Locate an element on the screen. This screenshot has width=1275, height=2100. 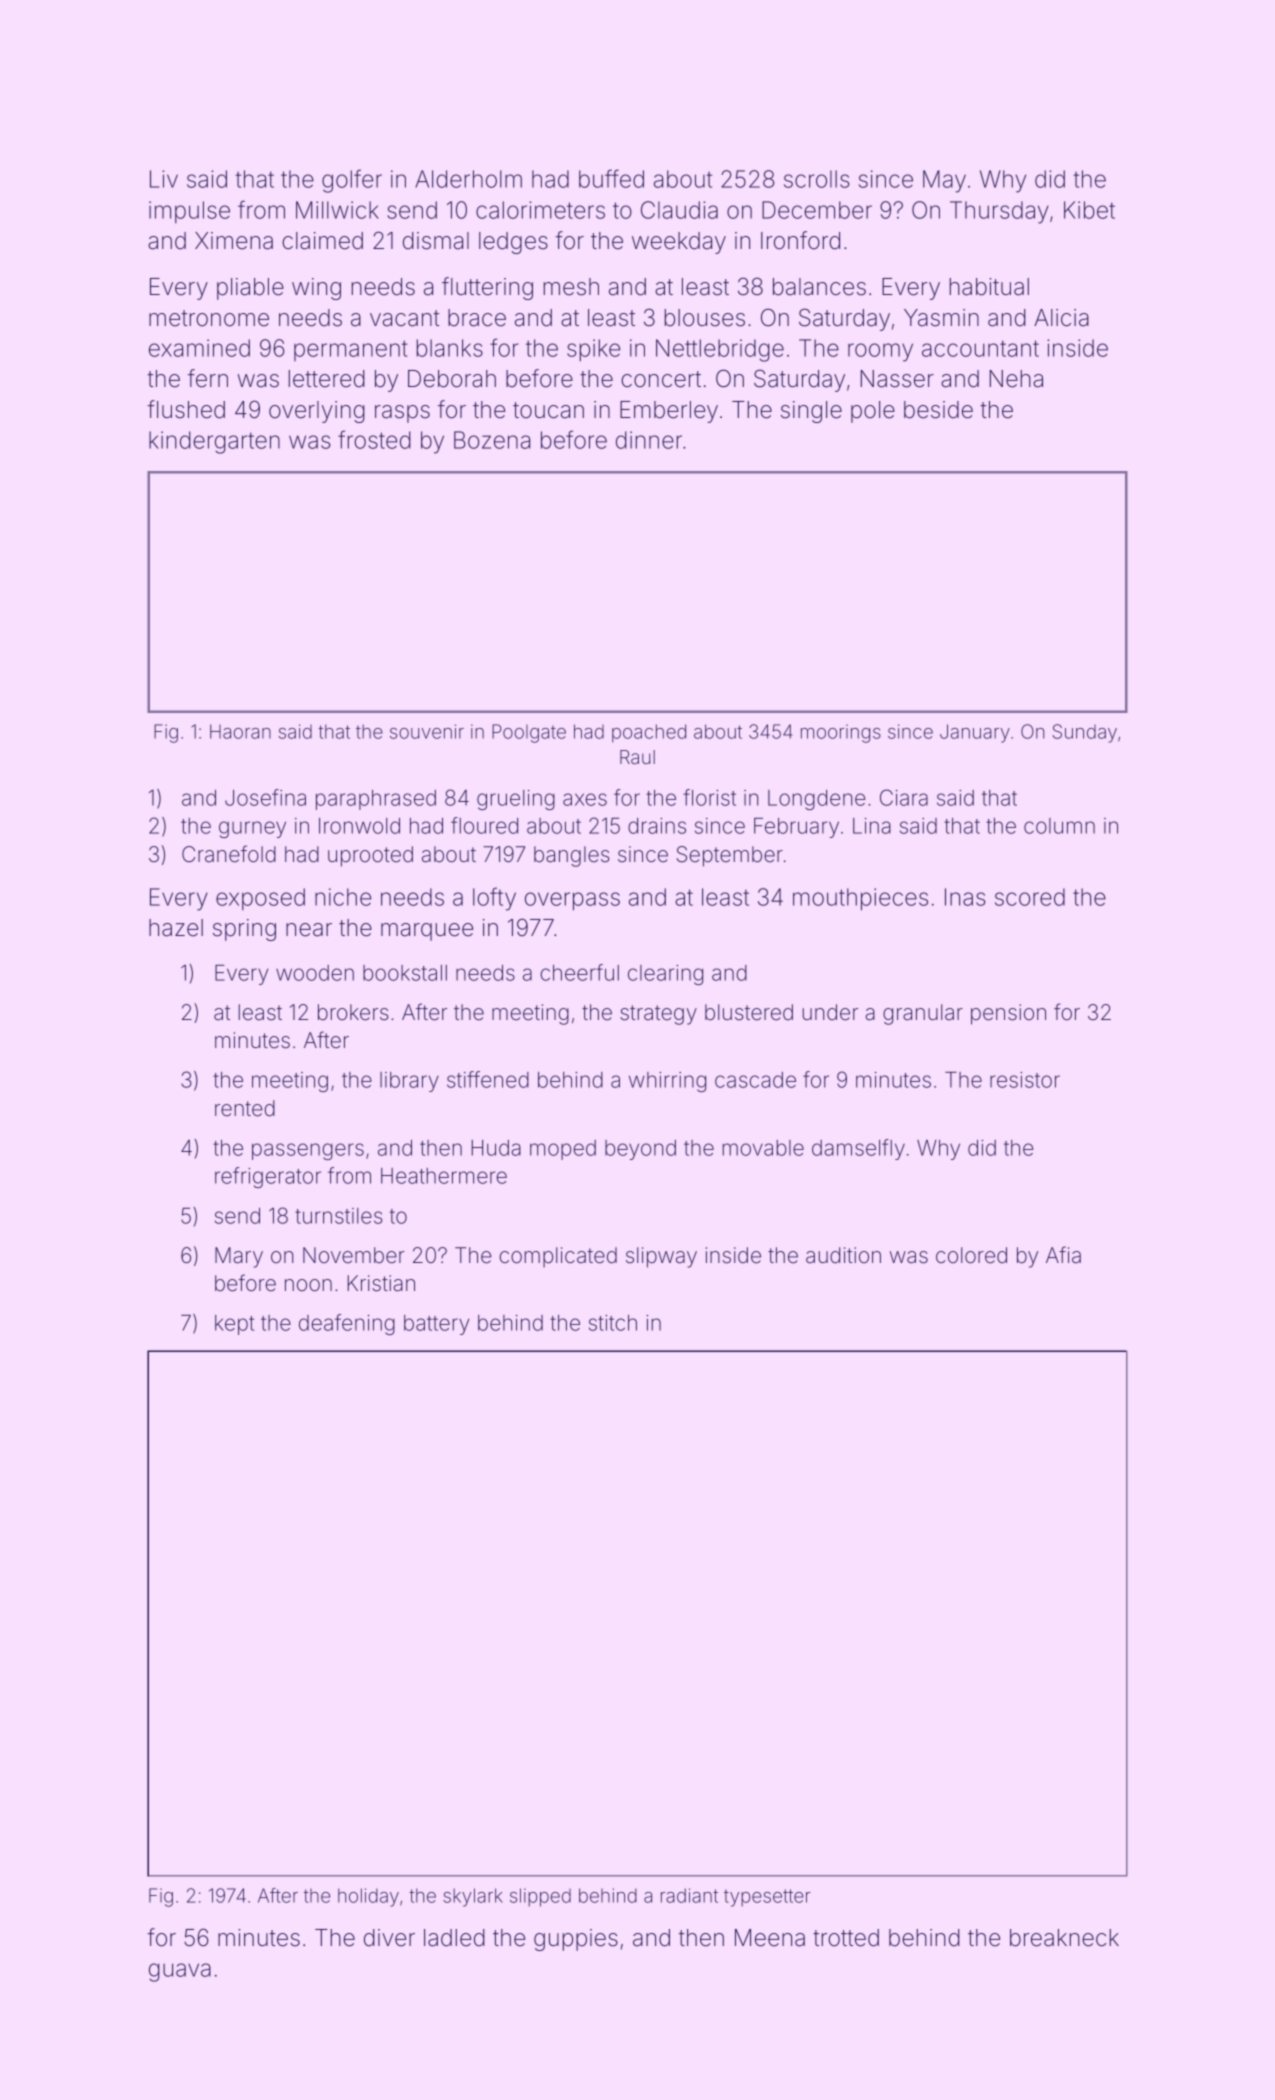
guava is located at coordinates (180, 1972).
